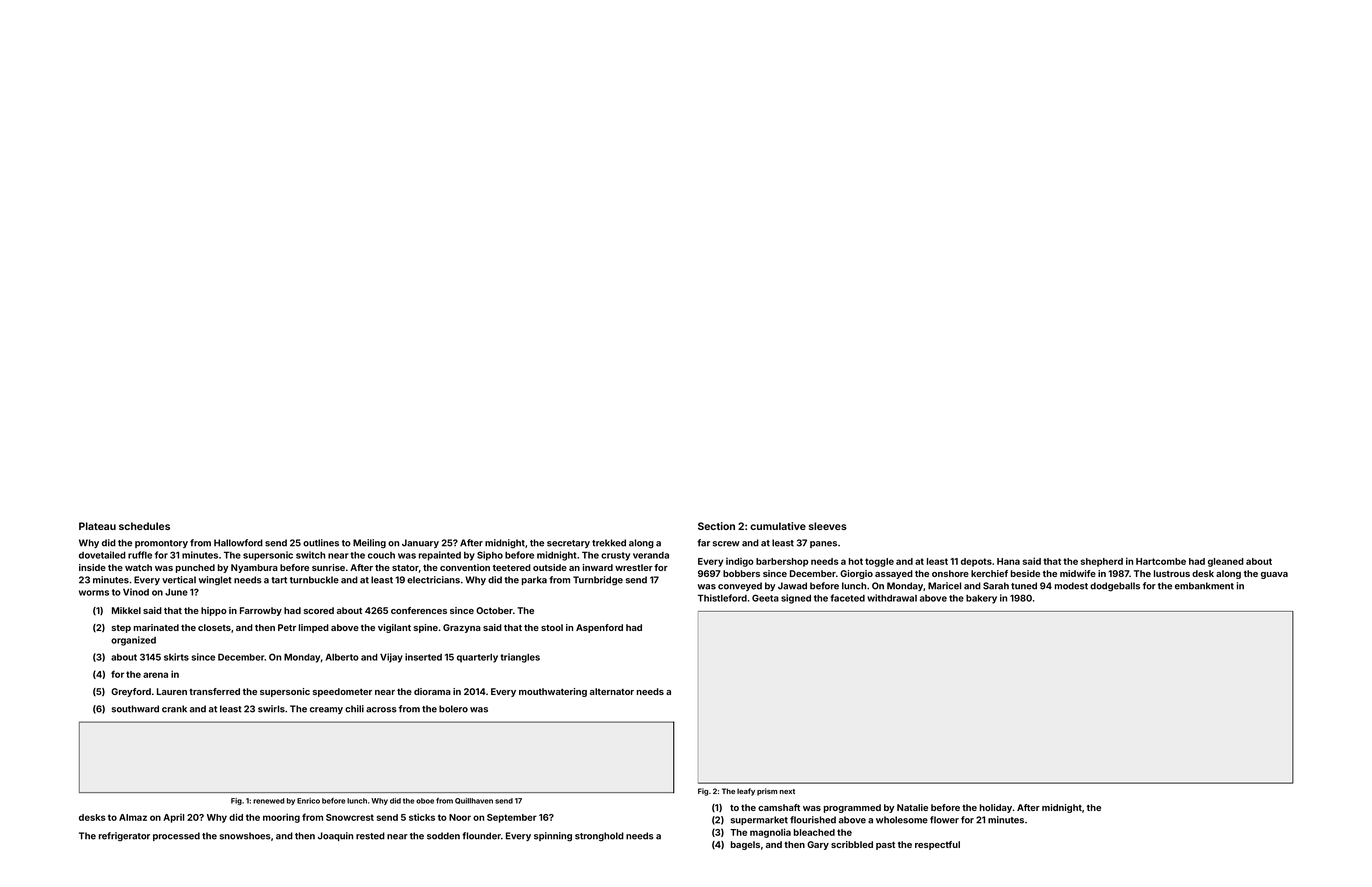  Describe the element at coordinates (937, 845) in the screenshot. I see `respectful` at that location.
